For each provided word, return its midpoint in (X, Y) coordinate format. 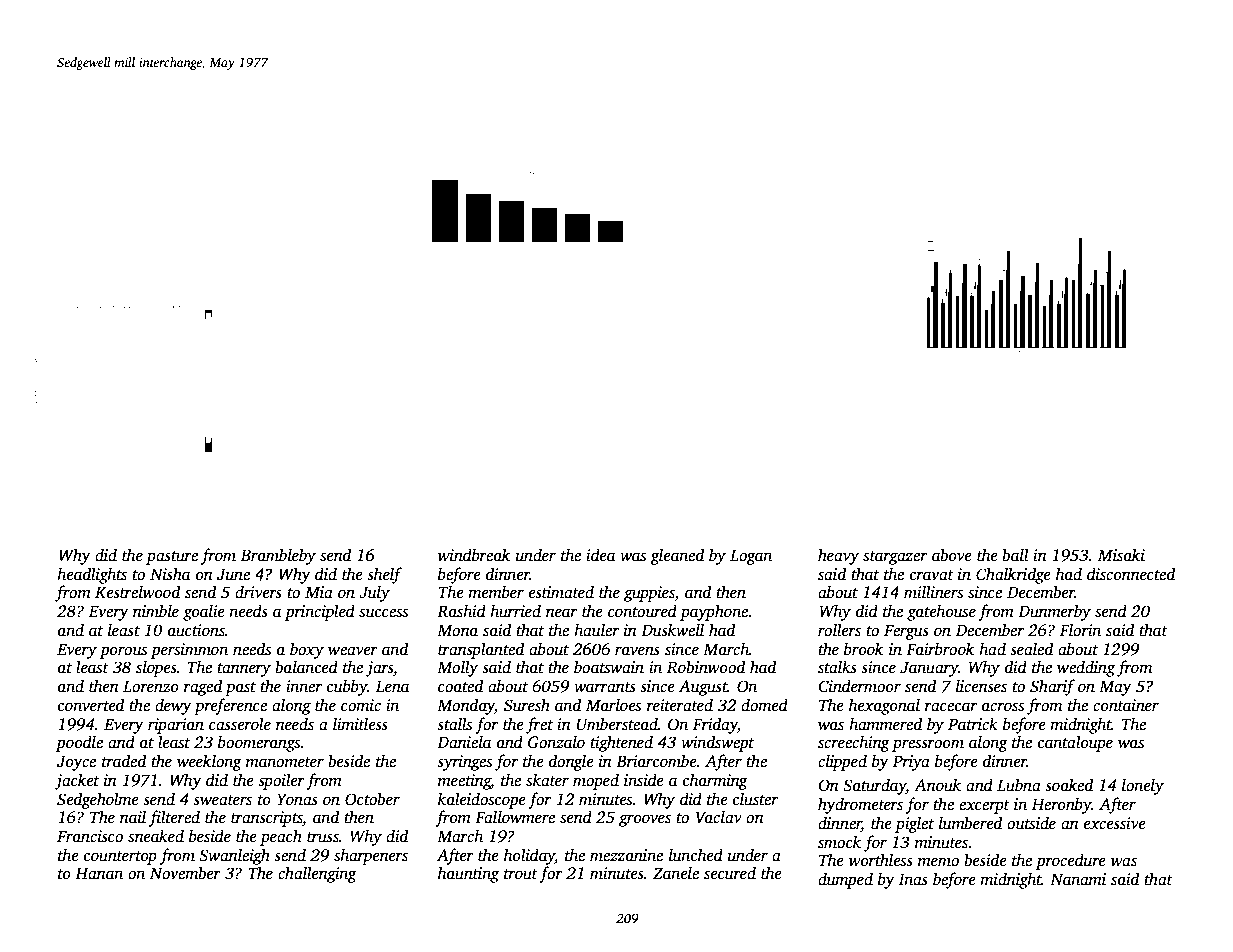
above (952, 555)
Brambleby (278, 556)
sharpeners (371, 856)
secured (730, 873)
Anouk (937, 785)
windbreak (474, 555)
